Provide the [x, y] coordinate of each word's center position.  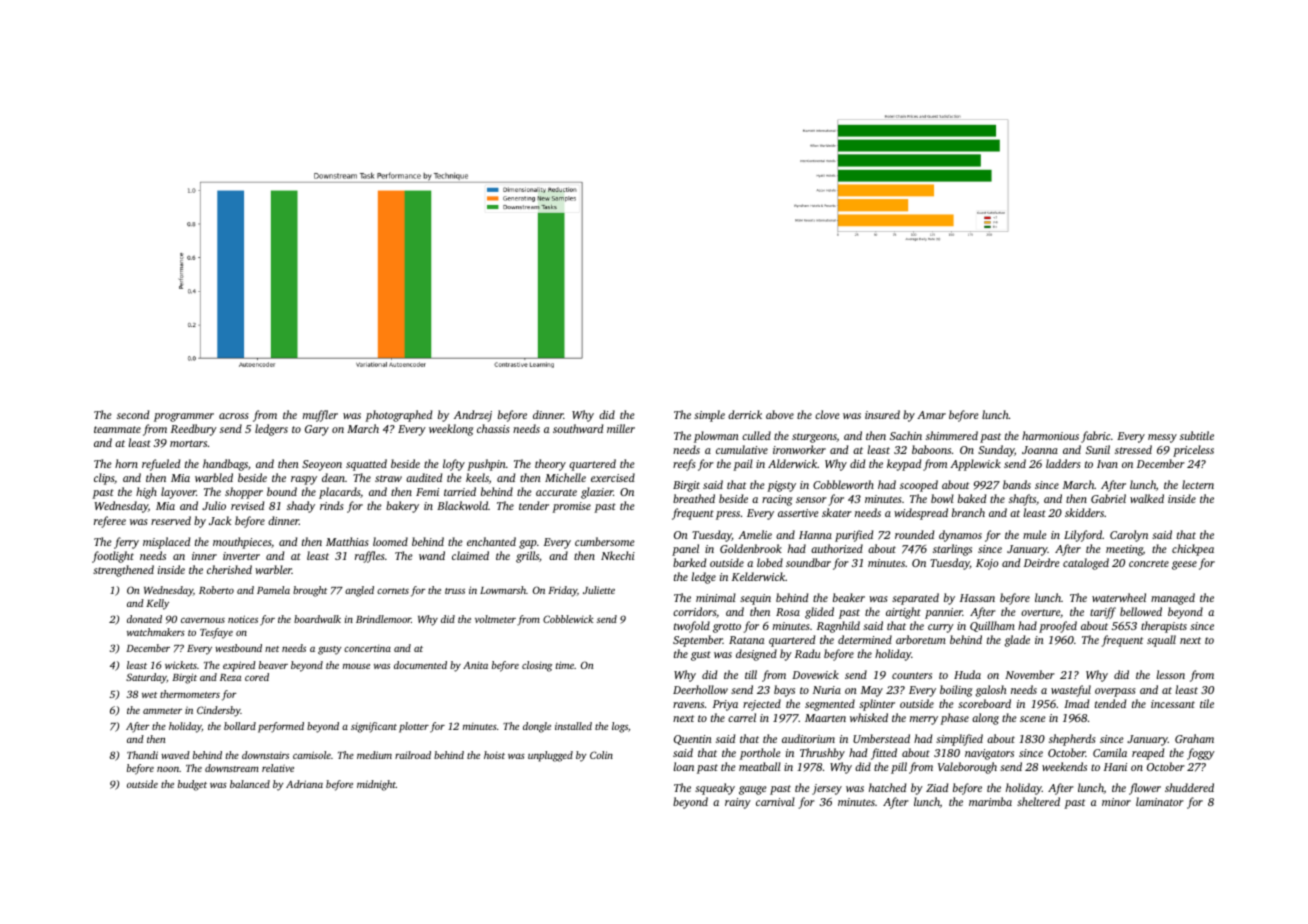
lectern [1198, 484]
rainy [738, 803]
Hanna [815, 535]
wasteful [1071, 691]
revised [247, 505]
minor [1116, 802]
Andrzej [473, 416]
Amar [931, 415]
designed [756, 655]
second [133, 414]
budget [192, 785]
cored [257, 677]
